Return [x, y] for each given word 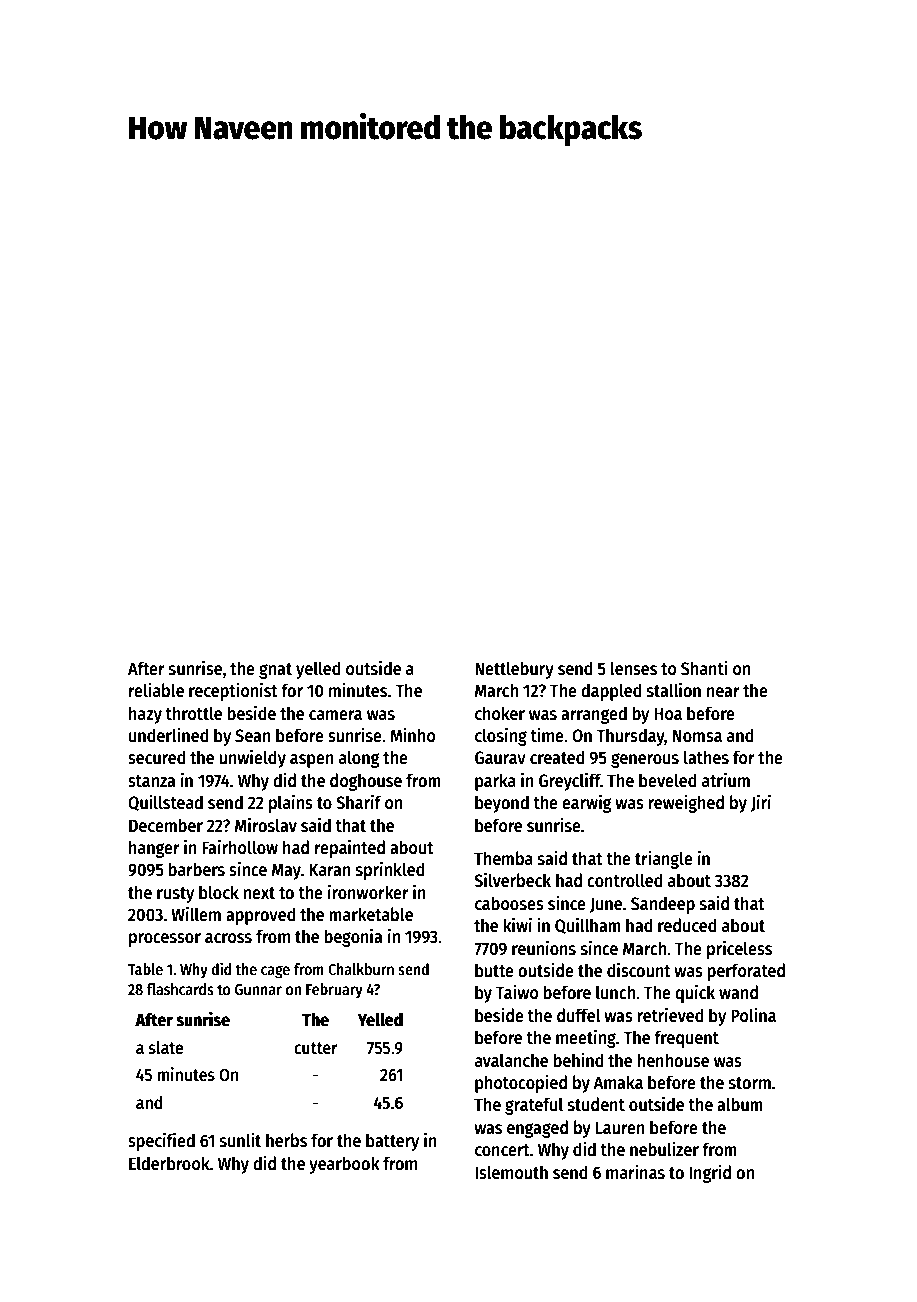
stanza [151, 781]
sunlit [240, 1140]
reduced [687, 925]
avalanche [511, 1060]
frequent [686, 1039]
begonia [353, 938]
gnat [275, 671]
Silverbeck [512, 880]
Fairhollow [240, 847]
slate [166, 1048]
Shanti [704, 668]
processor [165, 940]
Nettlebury [514, 670]
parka [495, 782]
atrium [726, 780]
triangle [664, 860]
